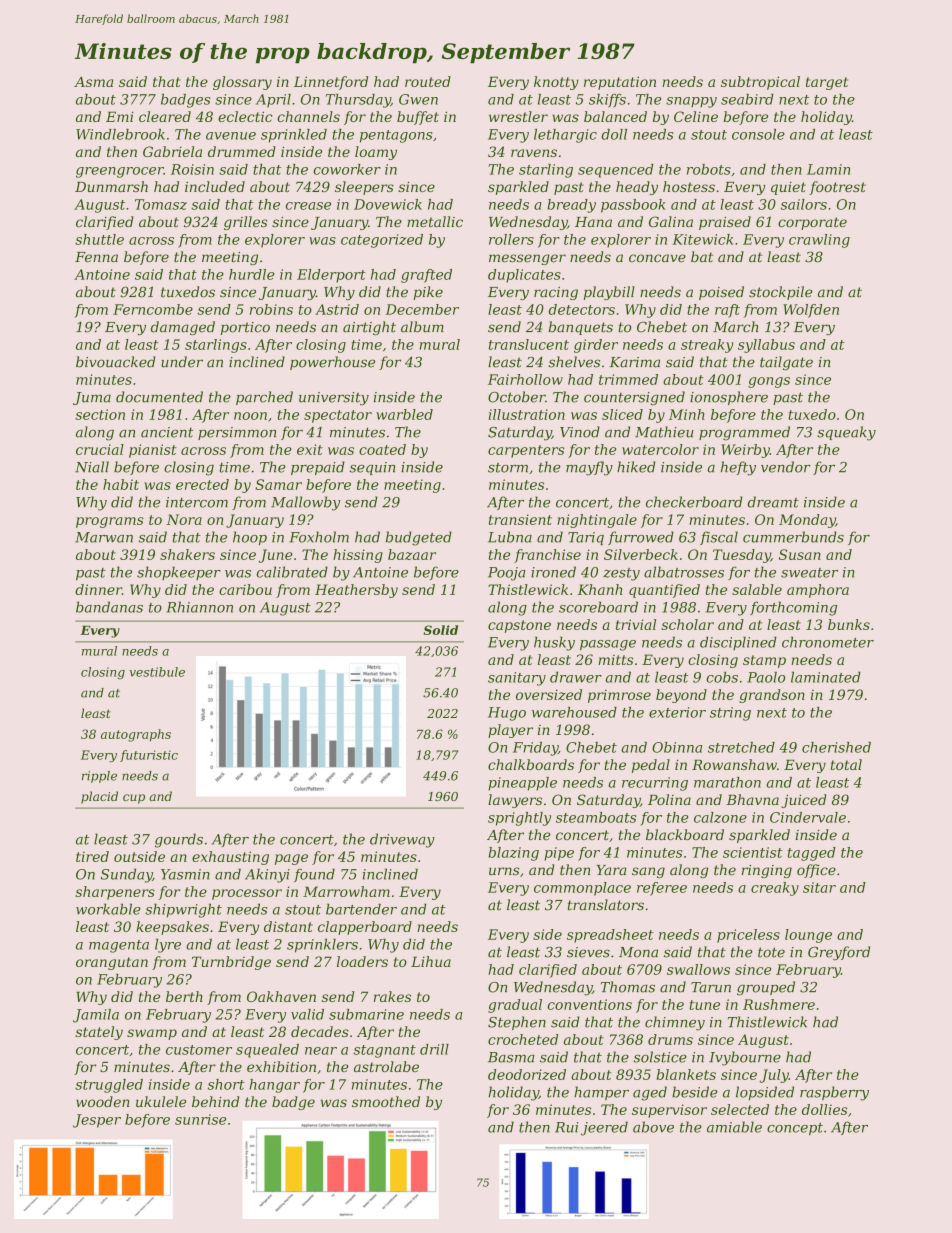 Image resolution: width=952 pixels, height=1233 pixels. Describe the element at coordinates (827, 83) in the image. I see `target` at that location.
